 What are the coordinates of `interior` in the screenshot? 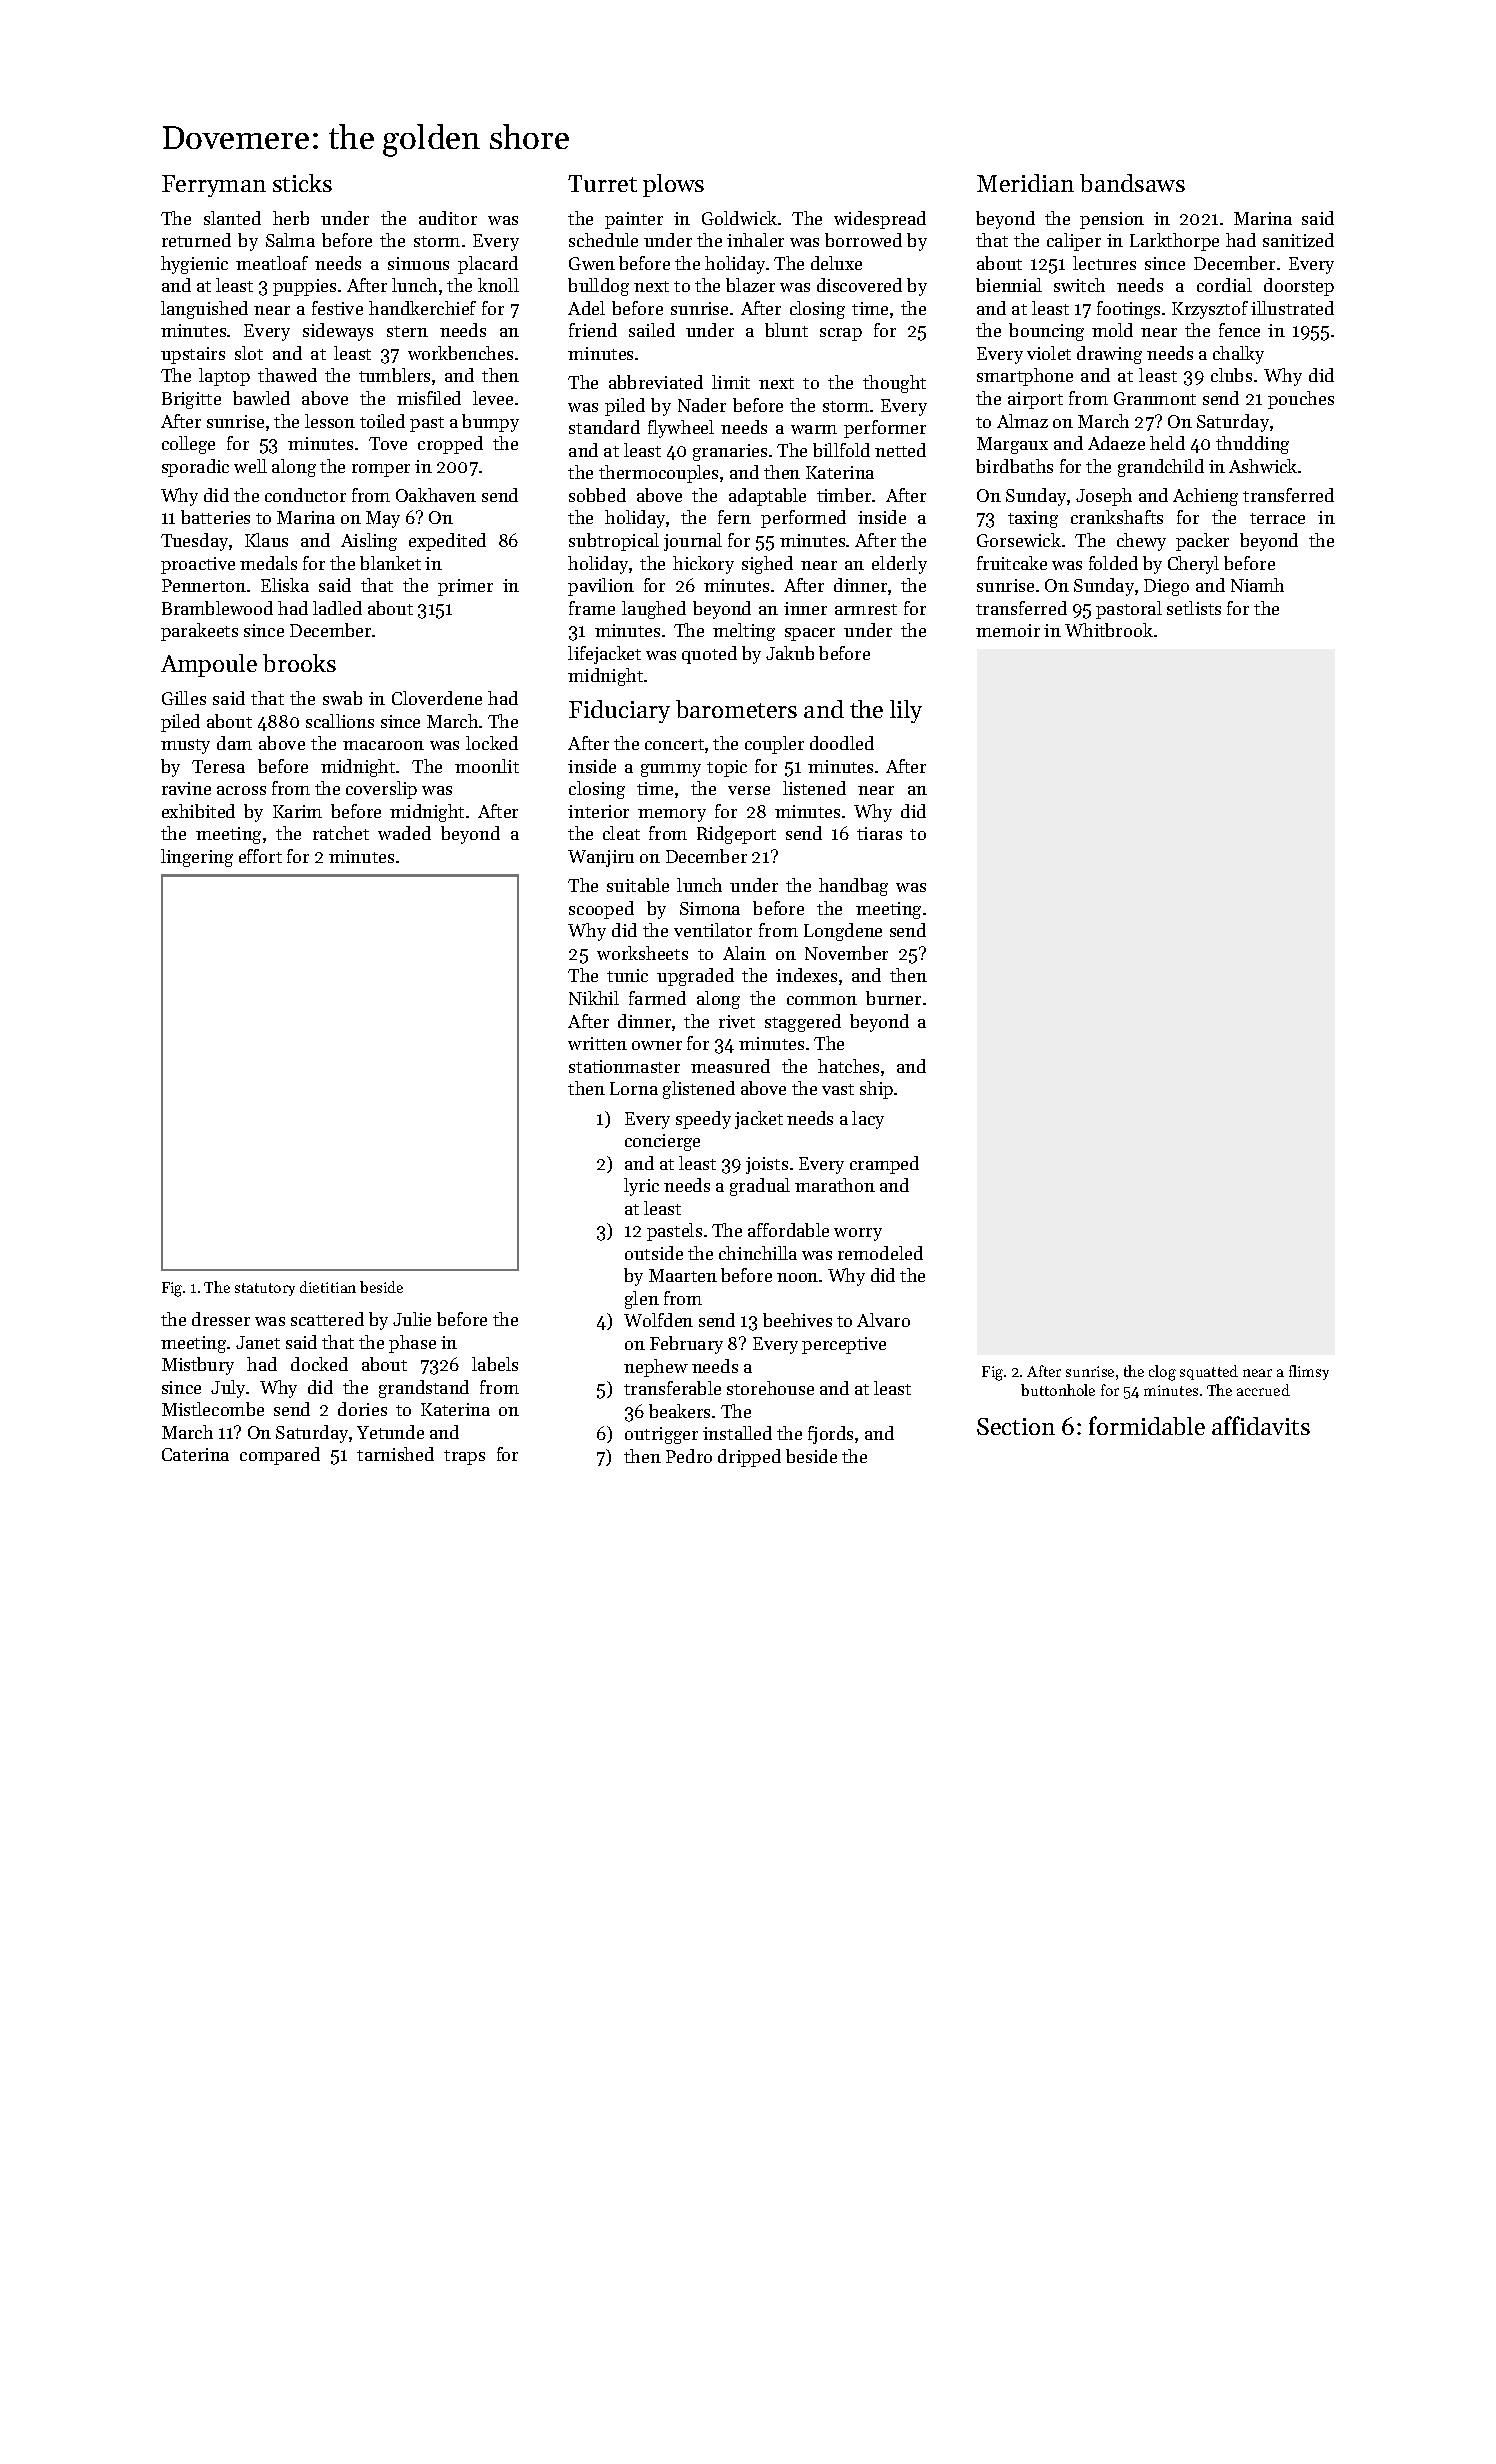 It's located at (598, 811).
